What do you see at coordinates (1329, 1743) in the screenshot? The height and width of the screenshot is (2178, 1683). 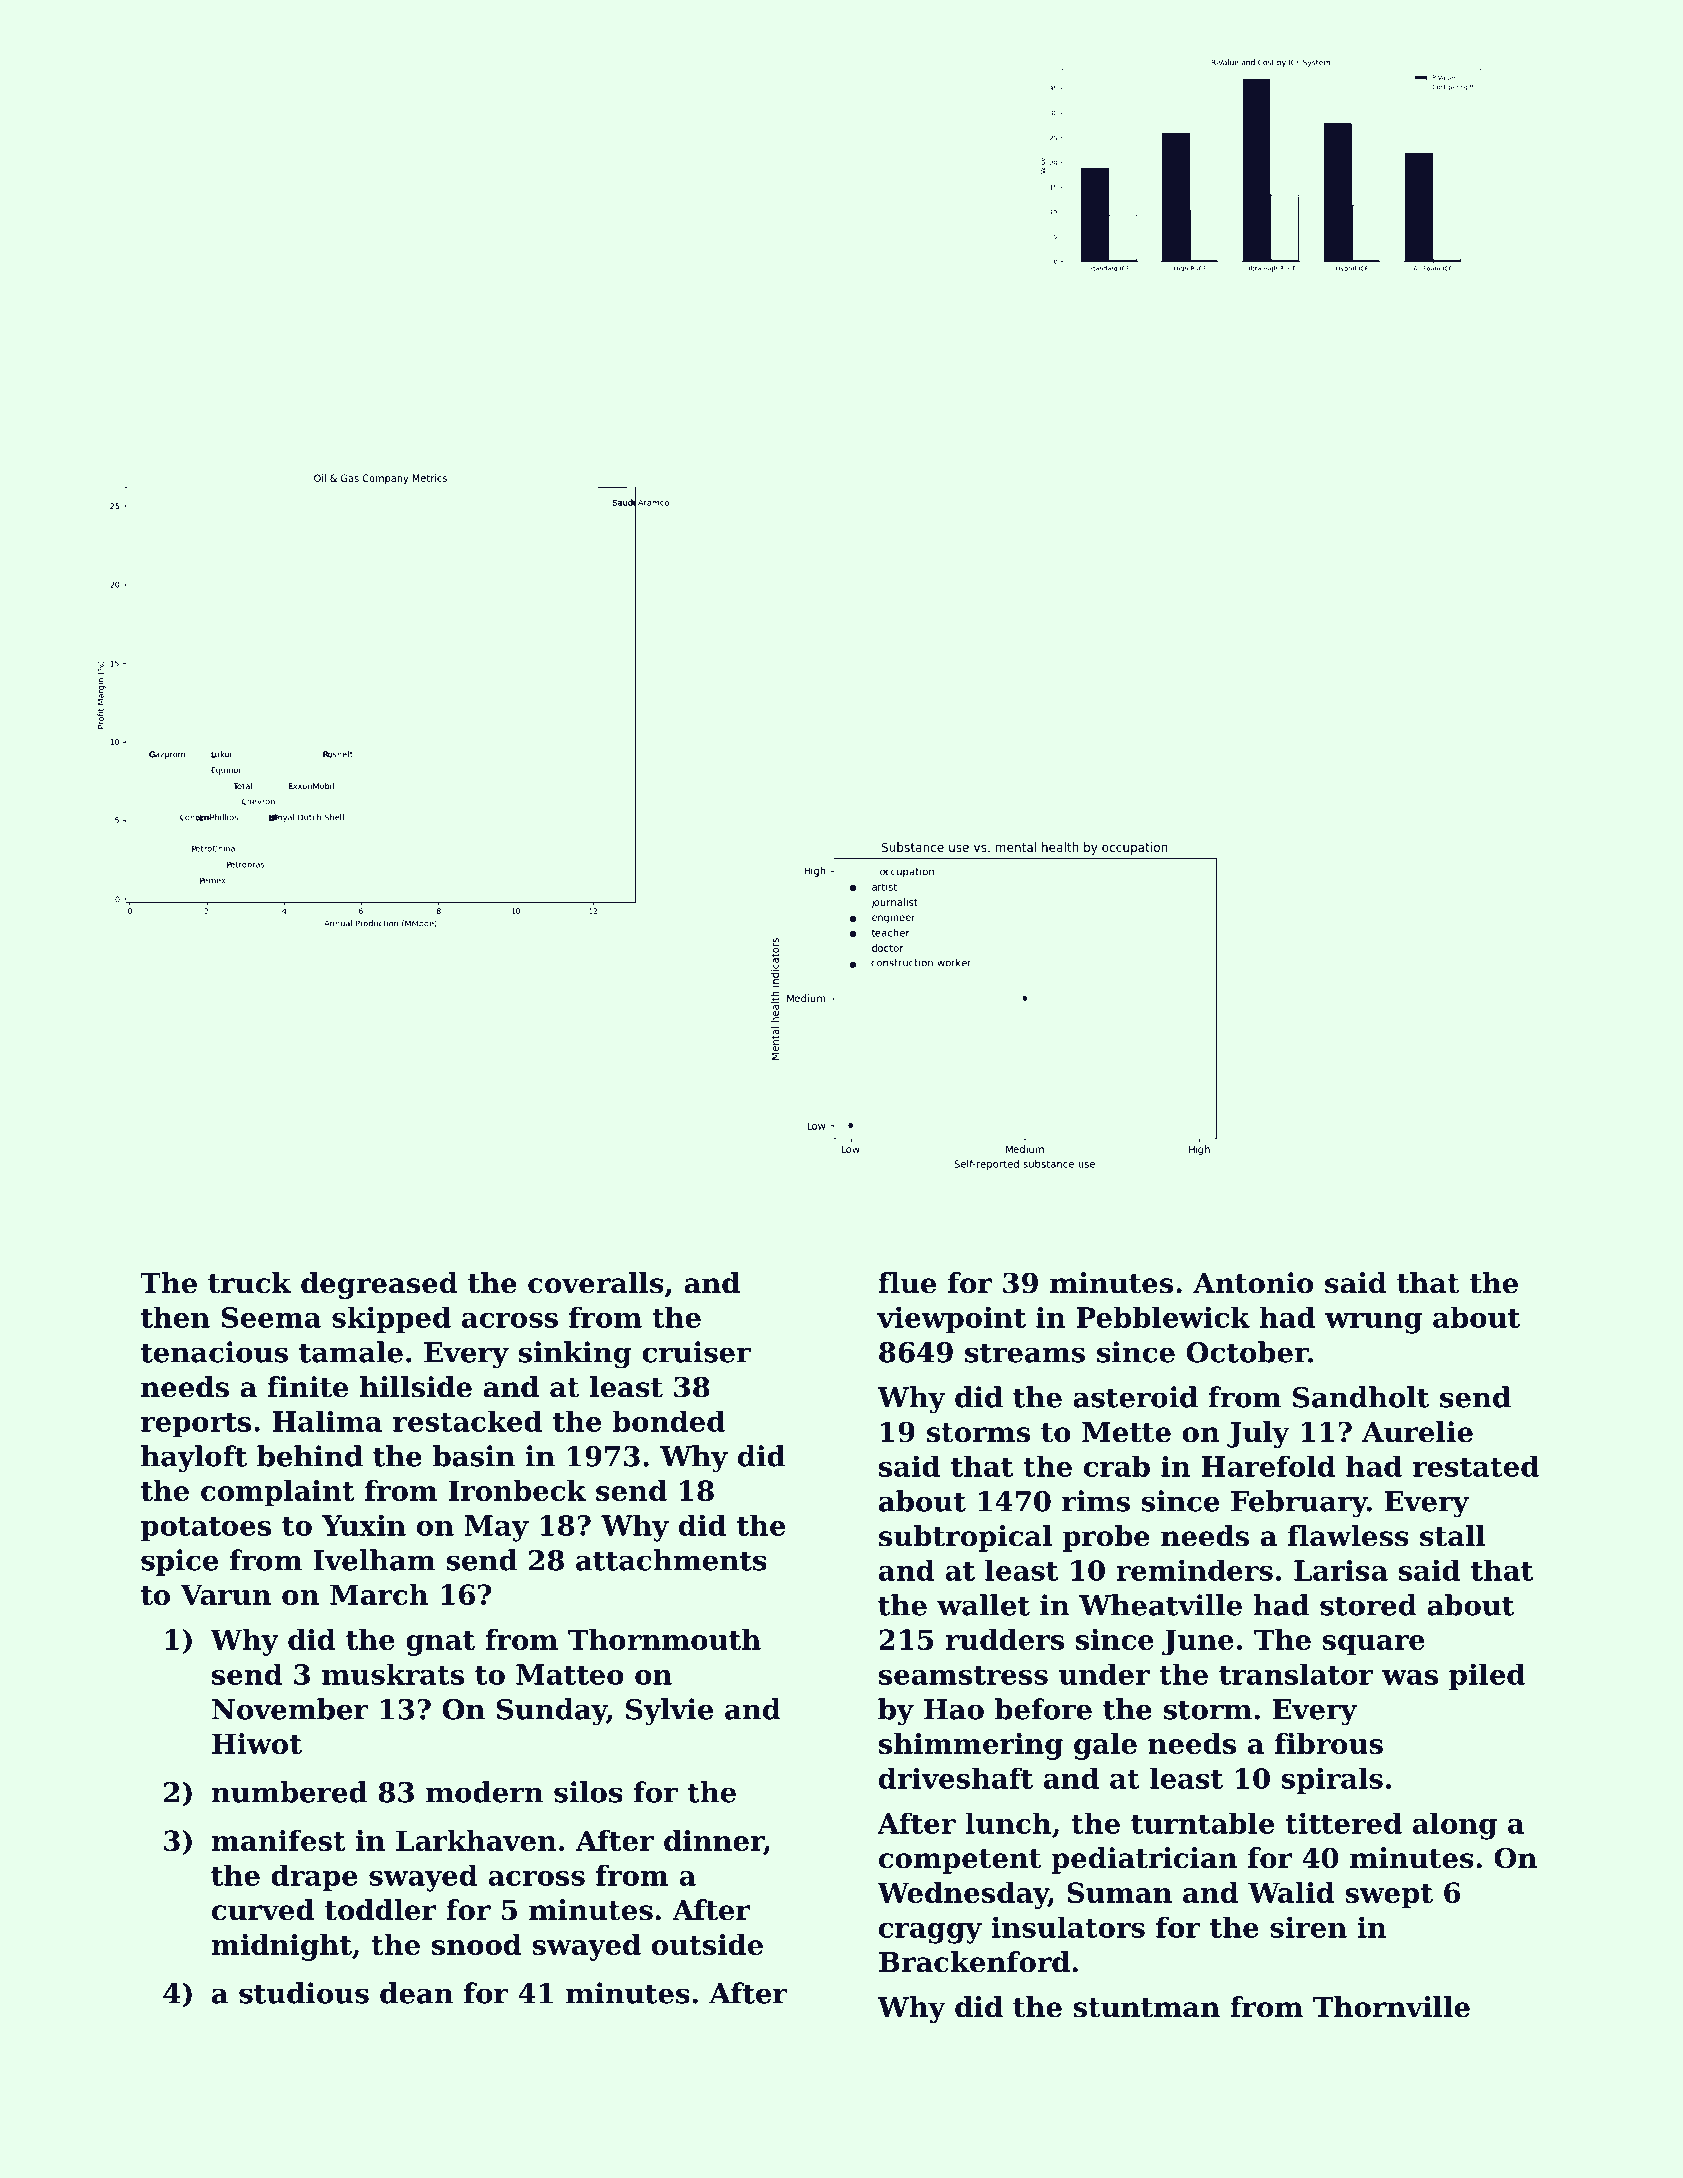 I see `fibrous` at bounding box center [1329, 1743].
